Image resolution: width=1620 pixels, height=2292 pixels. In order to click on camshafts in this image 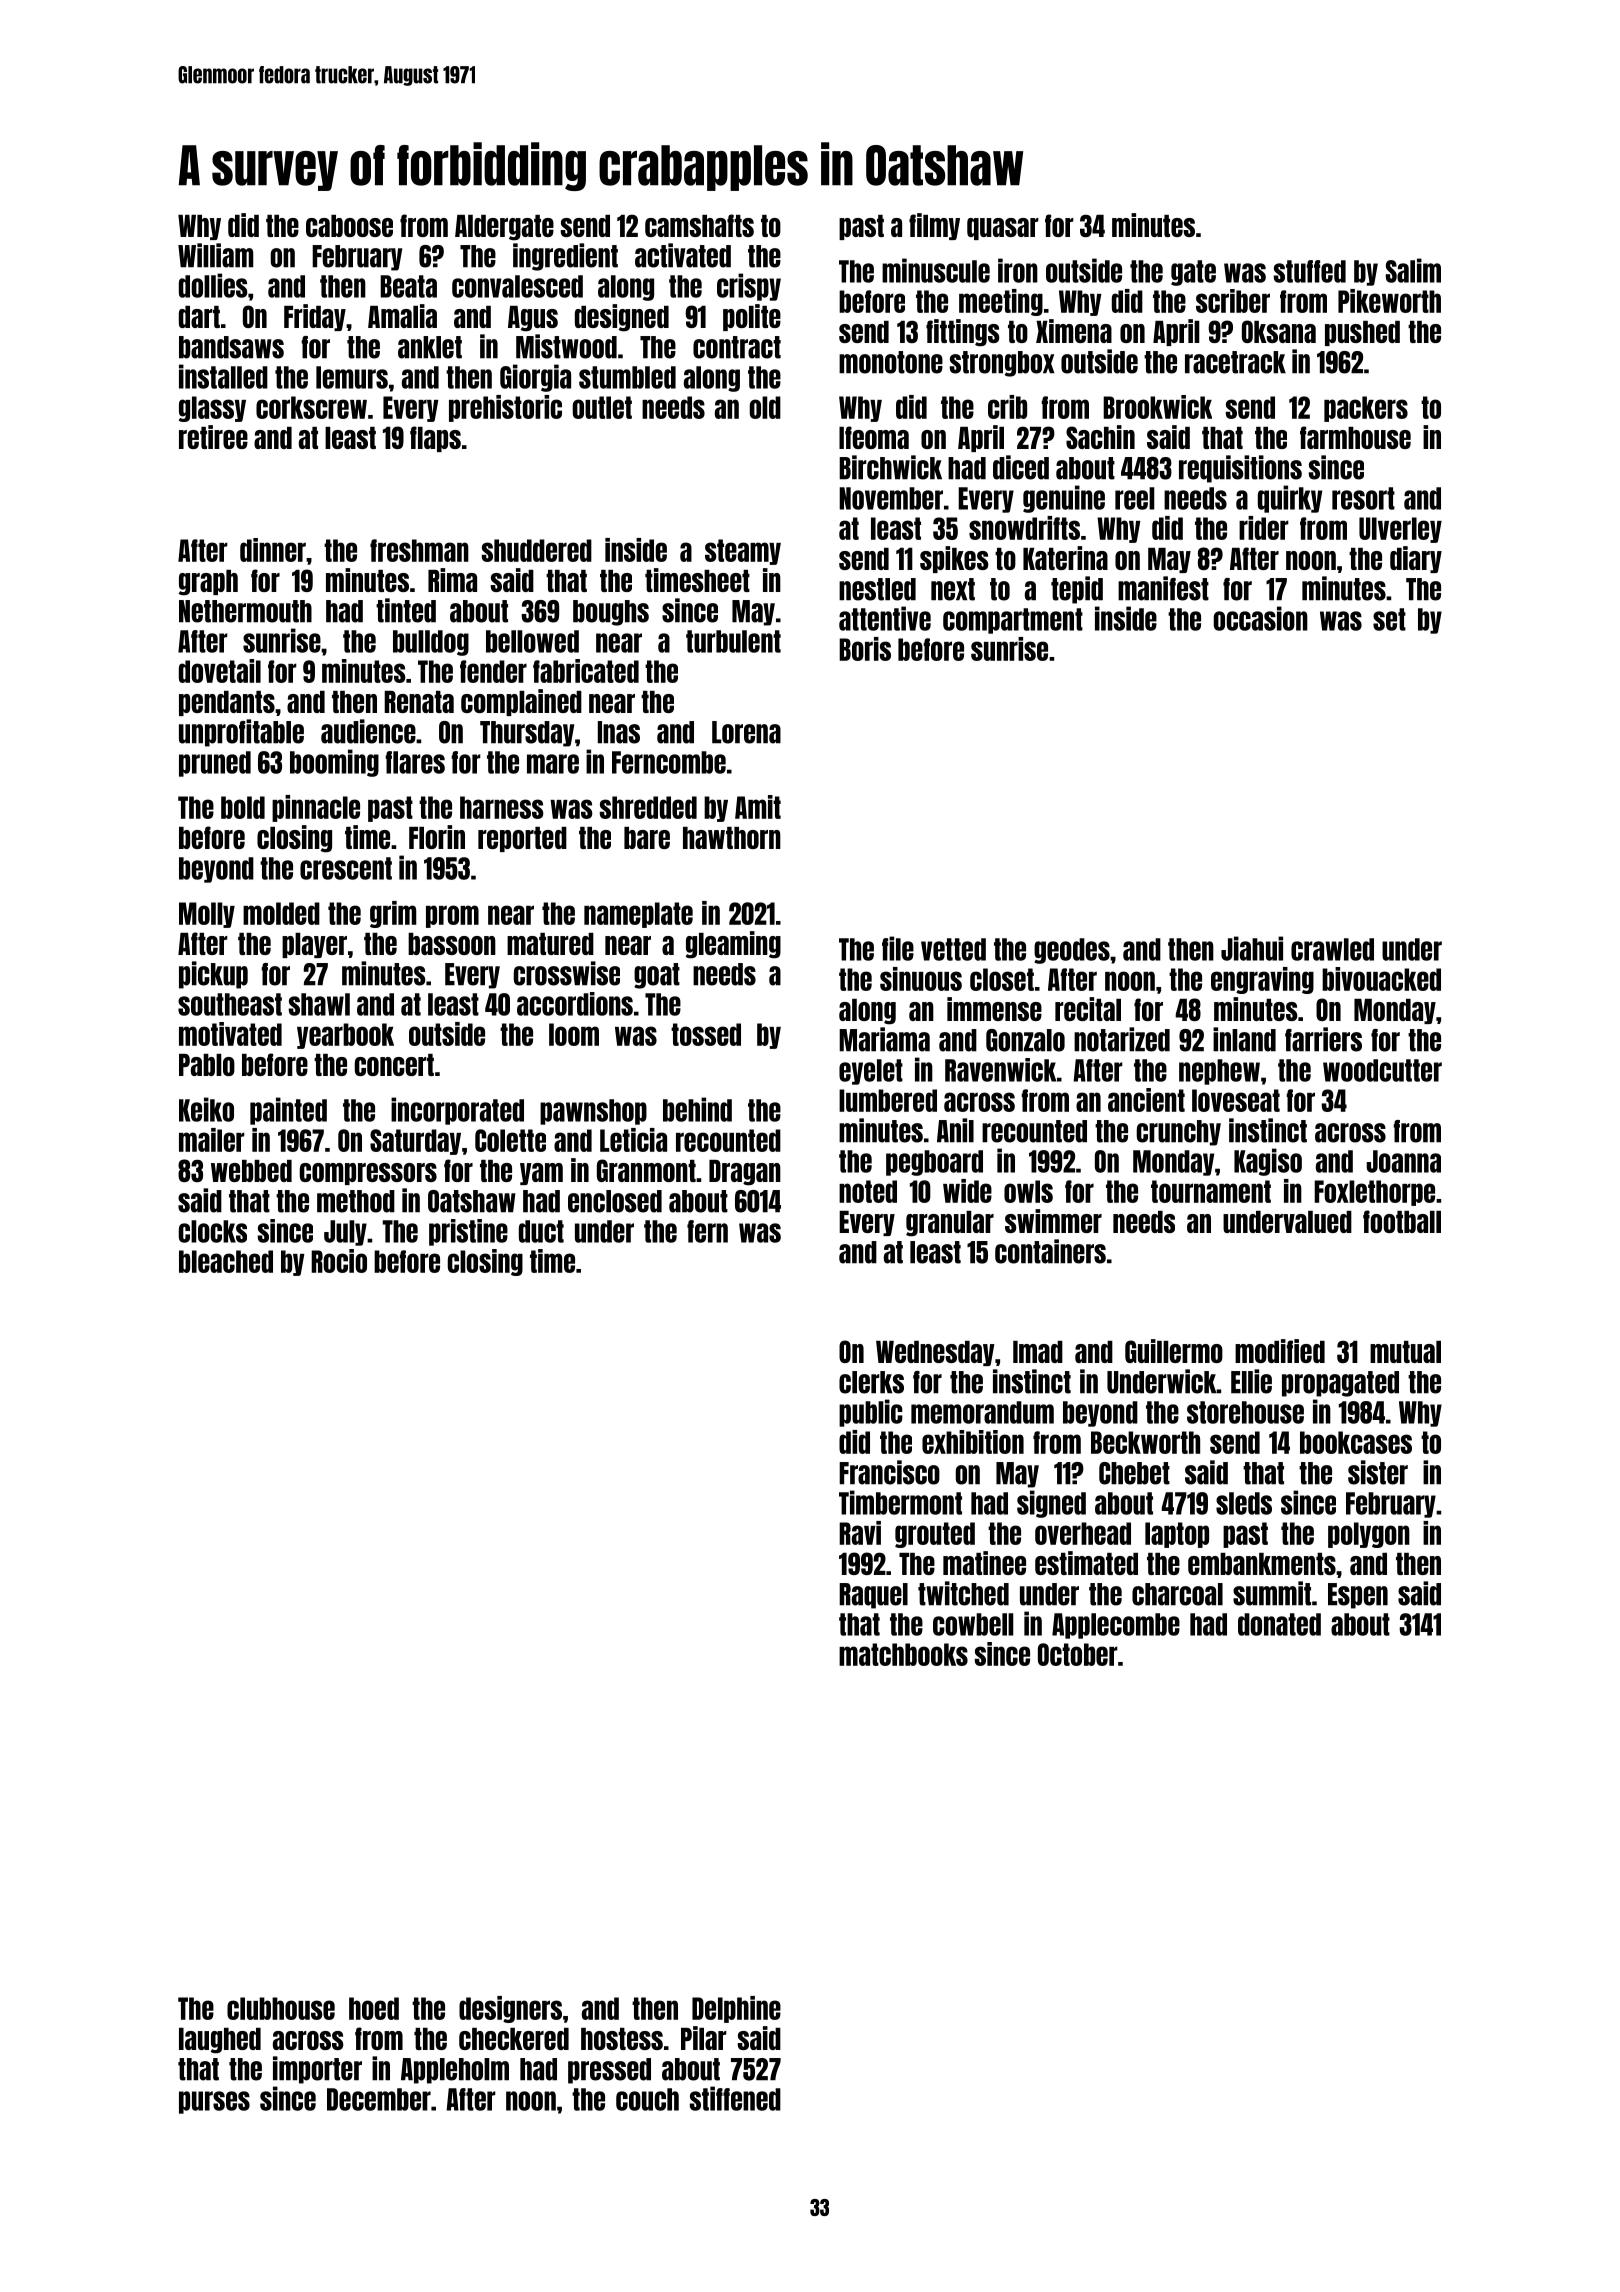, I will do `click(699, 225)`.
